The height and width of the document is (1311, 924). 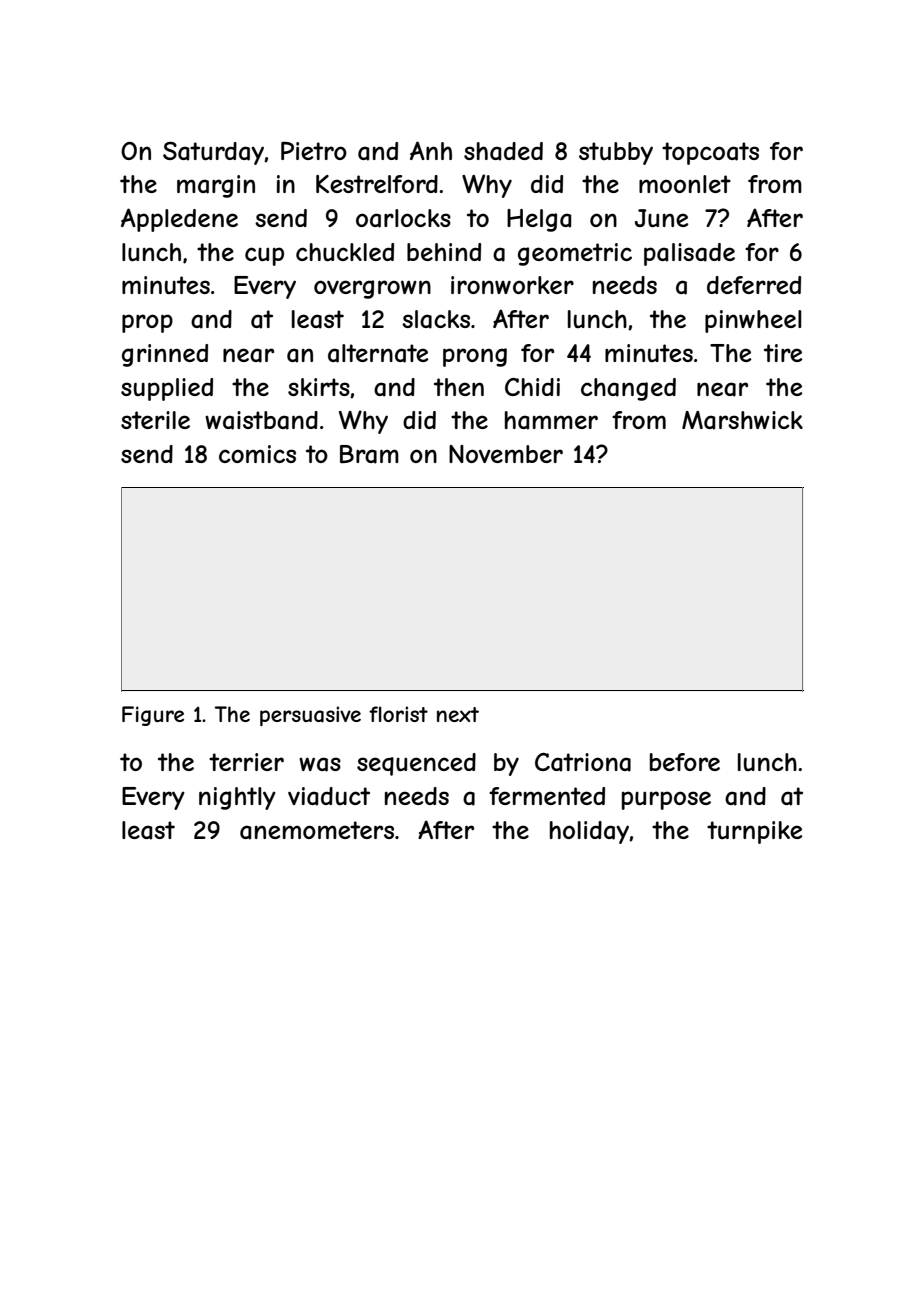 What do you see at coordinates (710, 153) in the document?
I see `topcoats` at bounding box center [710, 153].
